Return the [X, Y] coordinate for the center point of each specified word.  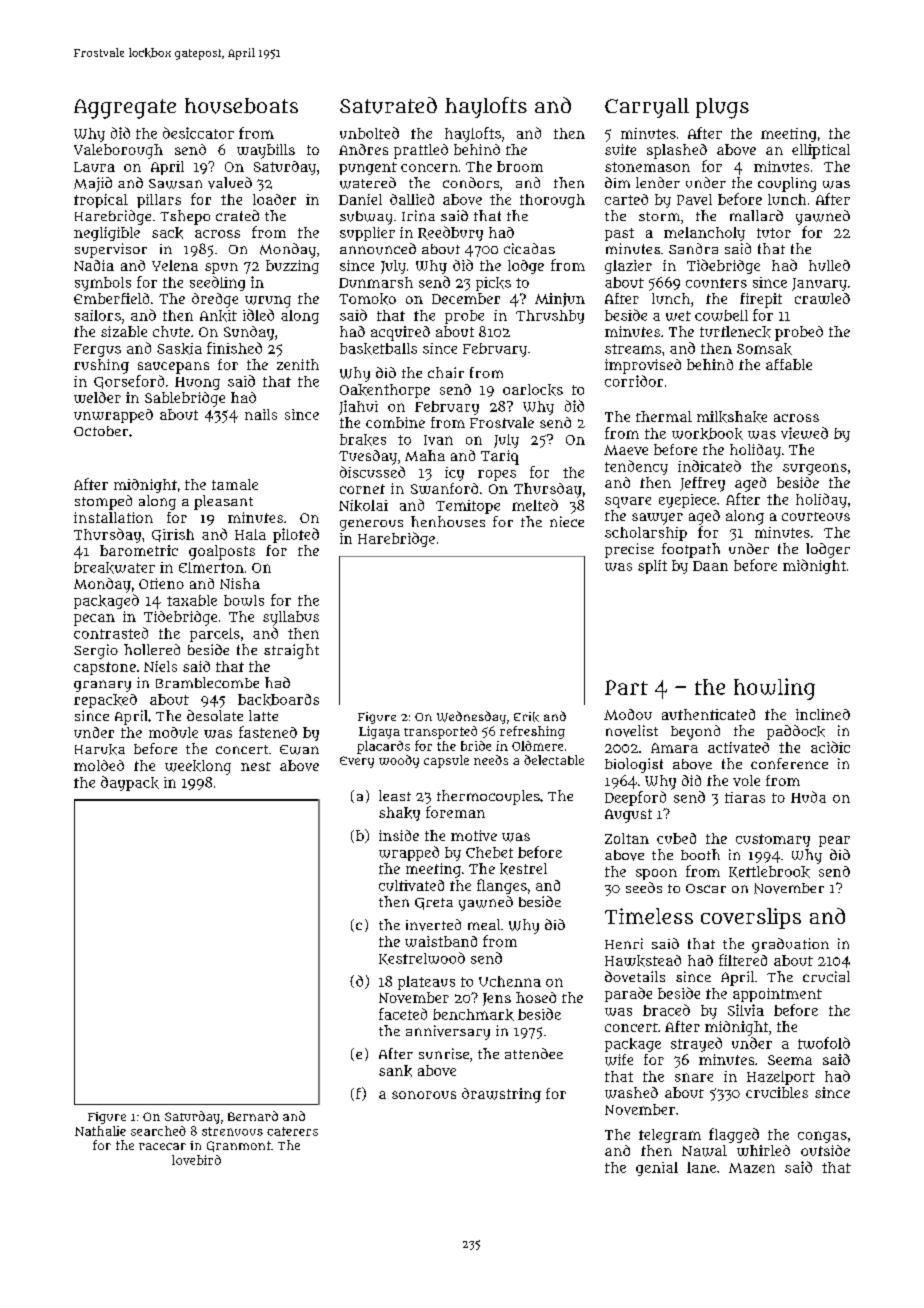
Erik [526, 717]
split [652, 567]
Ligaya [379, 732]
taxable [192, 600]
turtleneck [735, 332]
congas [822, 1137]
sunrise [444, 1053]
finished [234, 348]
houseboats [241, 106]
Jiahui [358, 407]
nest [256, 766]
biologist [634, 765]
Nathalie [100, 1131]
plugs [722, 108]
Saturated [388, 105]
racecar [162, 1146]
